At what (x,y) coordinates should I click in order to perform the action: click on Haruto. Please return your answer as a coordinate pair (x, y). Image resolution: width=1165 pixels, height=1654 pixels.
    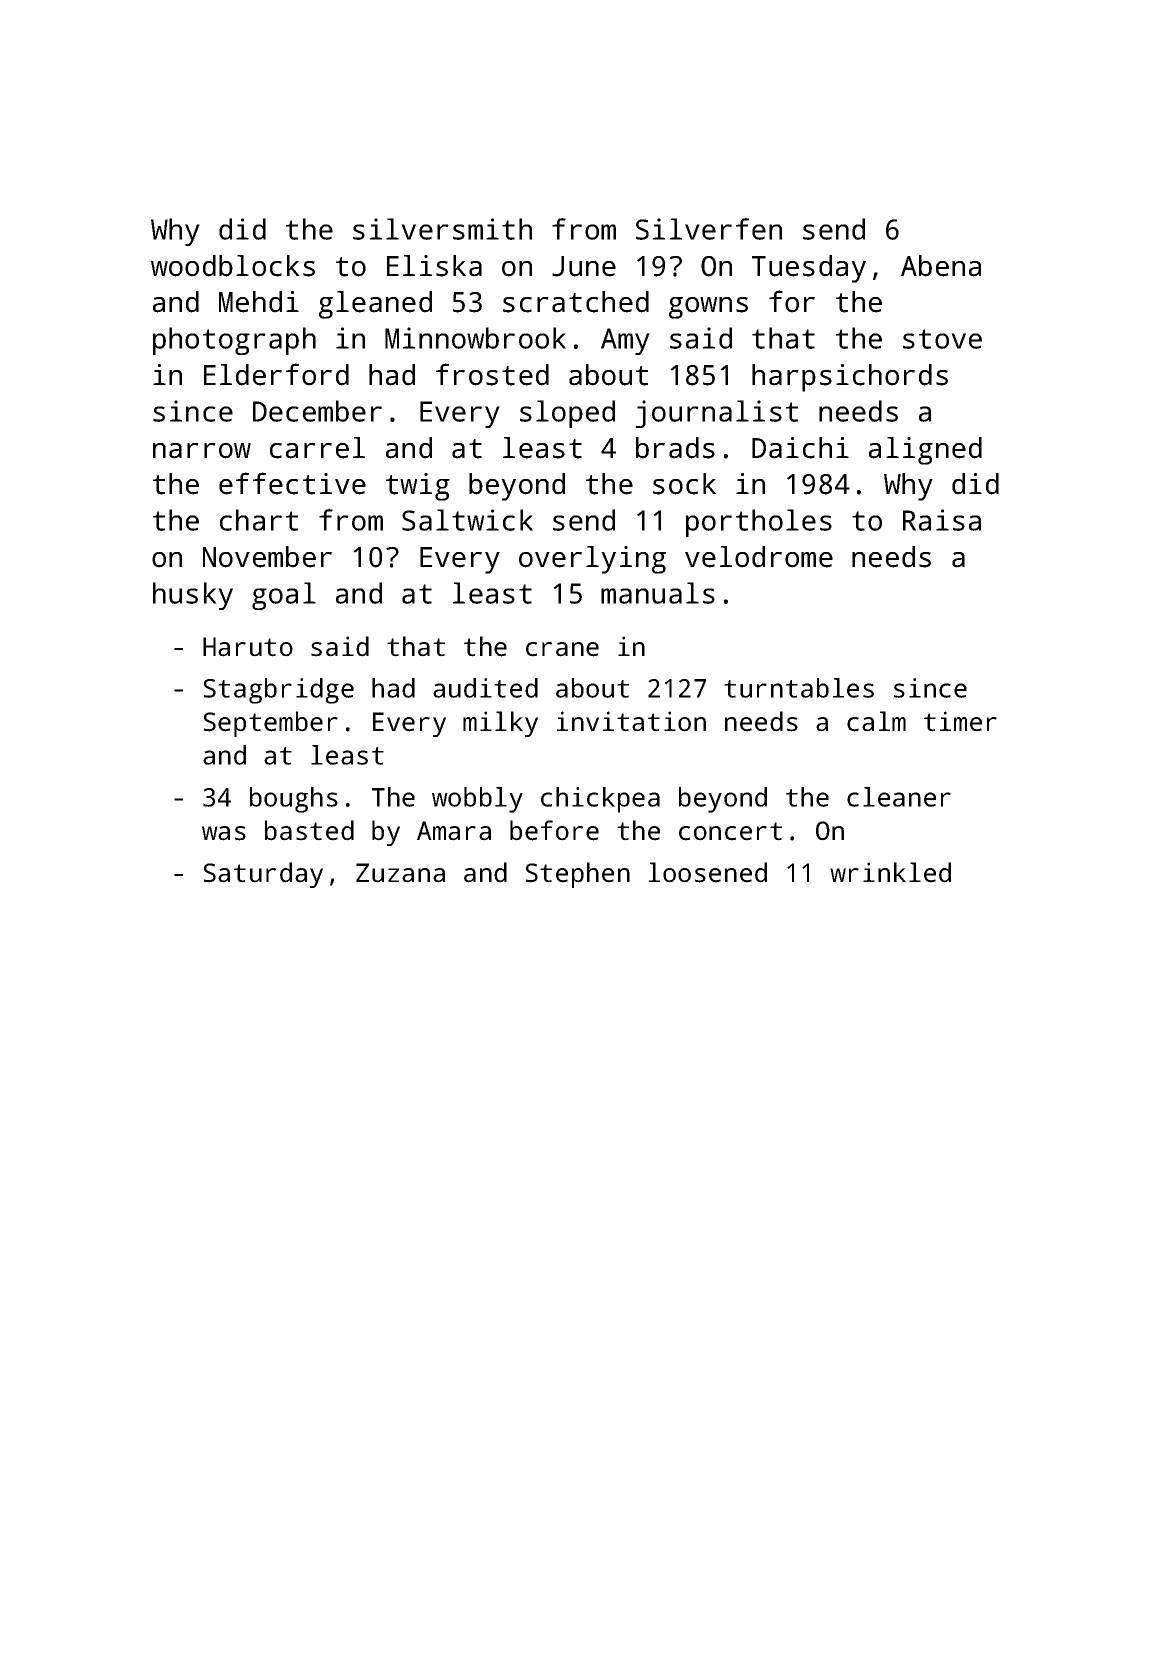
    Looking at the image, I should click on (248, 647).
